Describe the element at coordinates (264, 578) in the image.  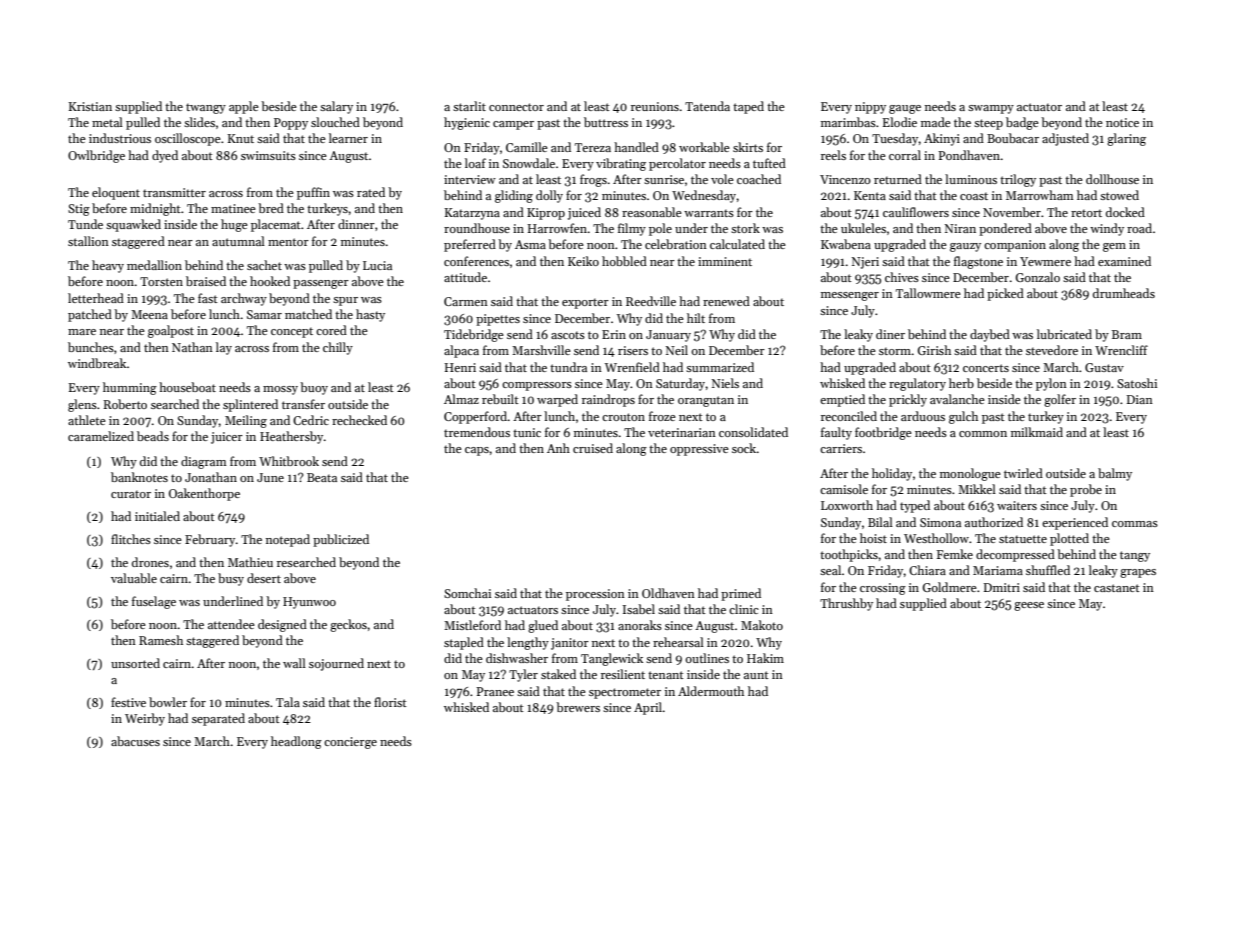
I see `desert` at that location.
